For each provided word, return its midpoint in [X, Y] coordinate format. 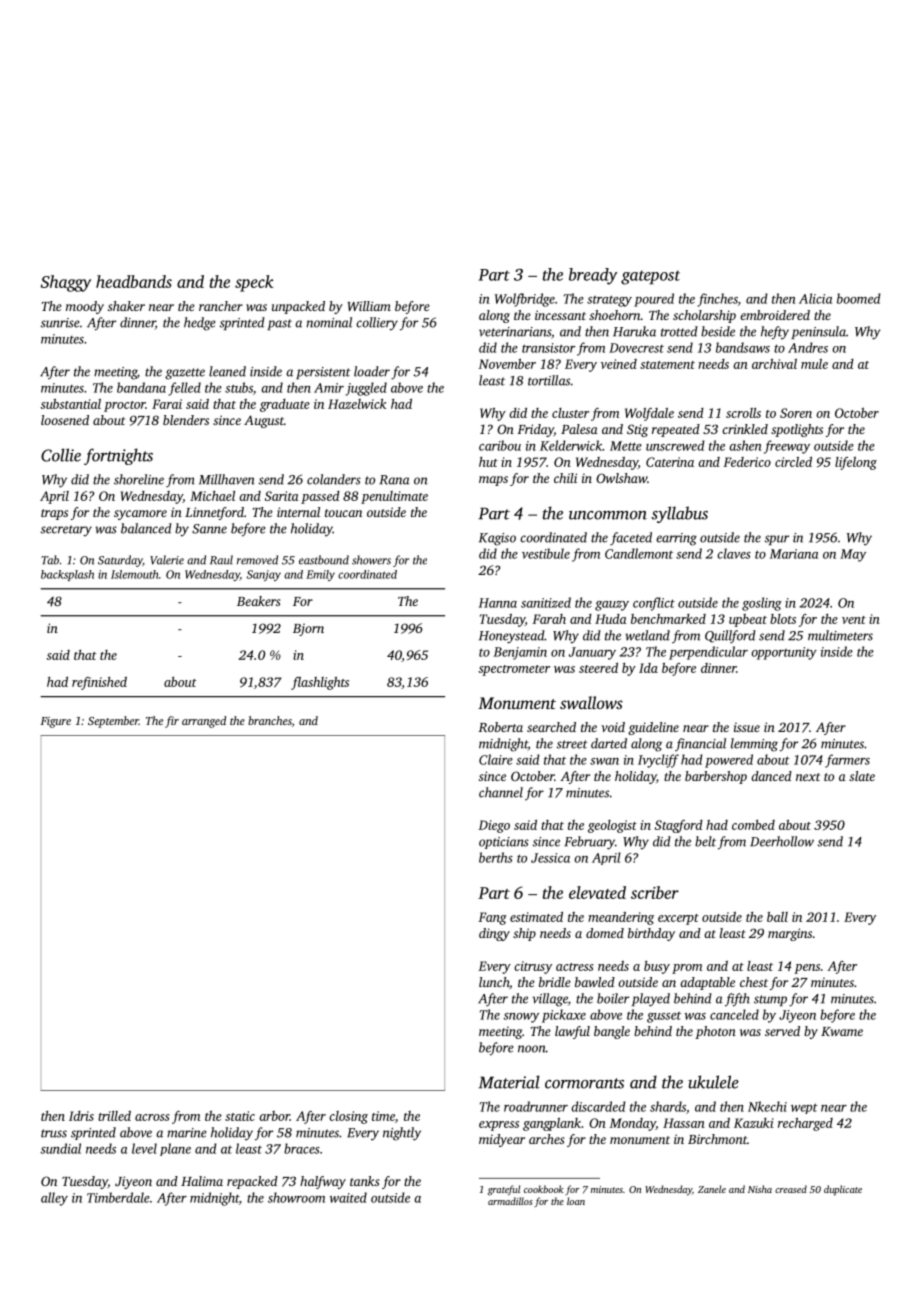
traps [54, 514]
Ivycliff [658, 761]
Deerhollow [782, 841]
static [240, 1116]
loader [372, 371]
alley [54, 1199]
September [113, 722]
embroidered [775, 315]
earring [676, 539]
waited [348, 1197]
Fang [492, 918]
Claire [496, 759]
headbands [134, 281]
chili [565, 478]
